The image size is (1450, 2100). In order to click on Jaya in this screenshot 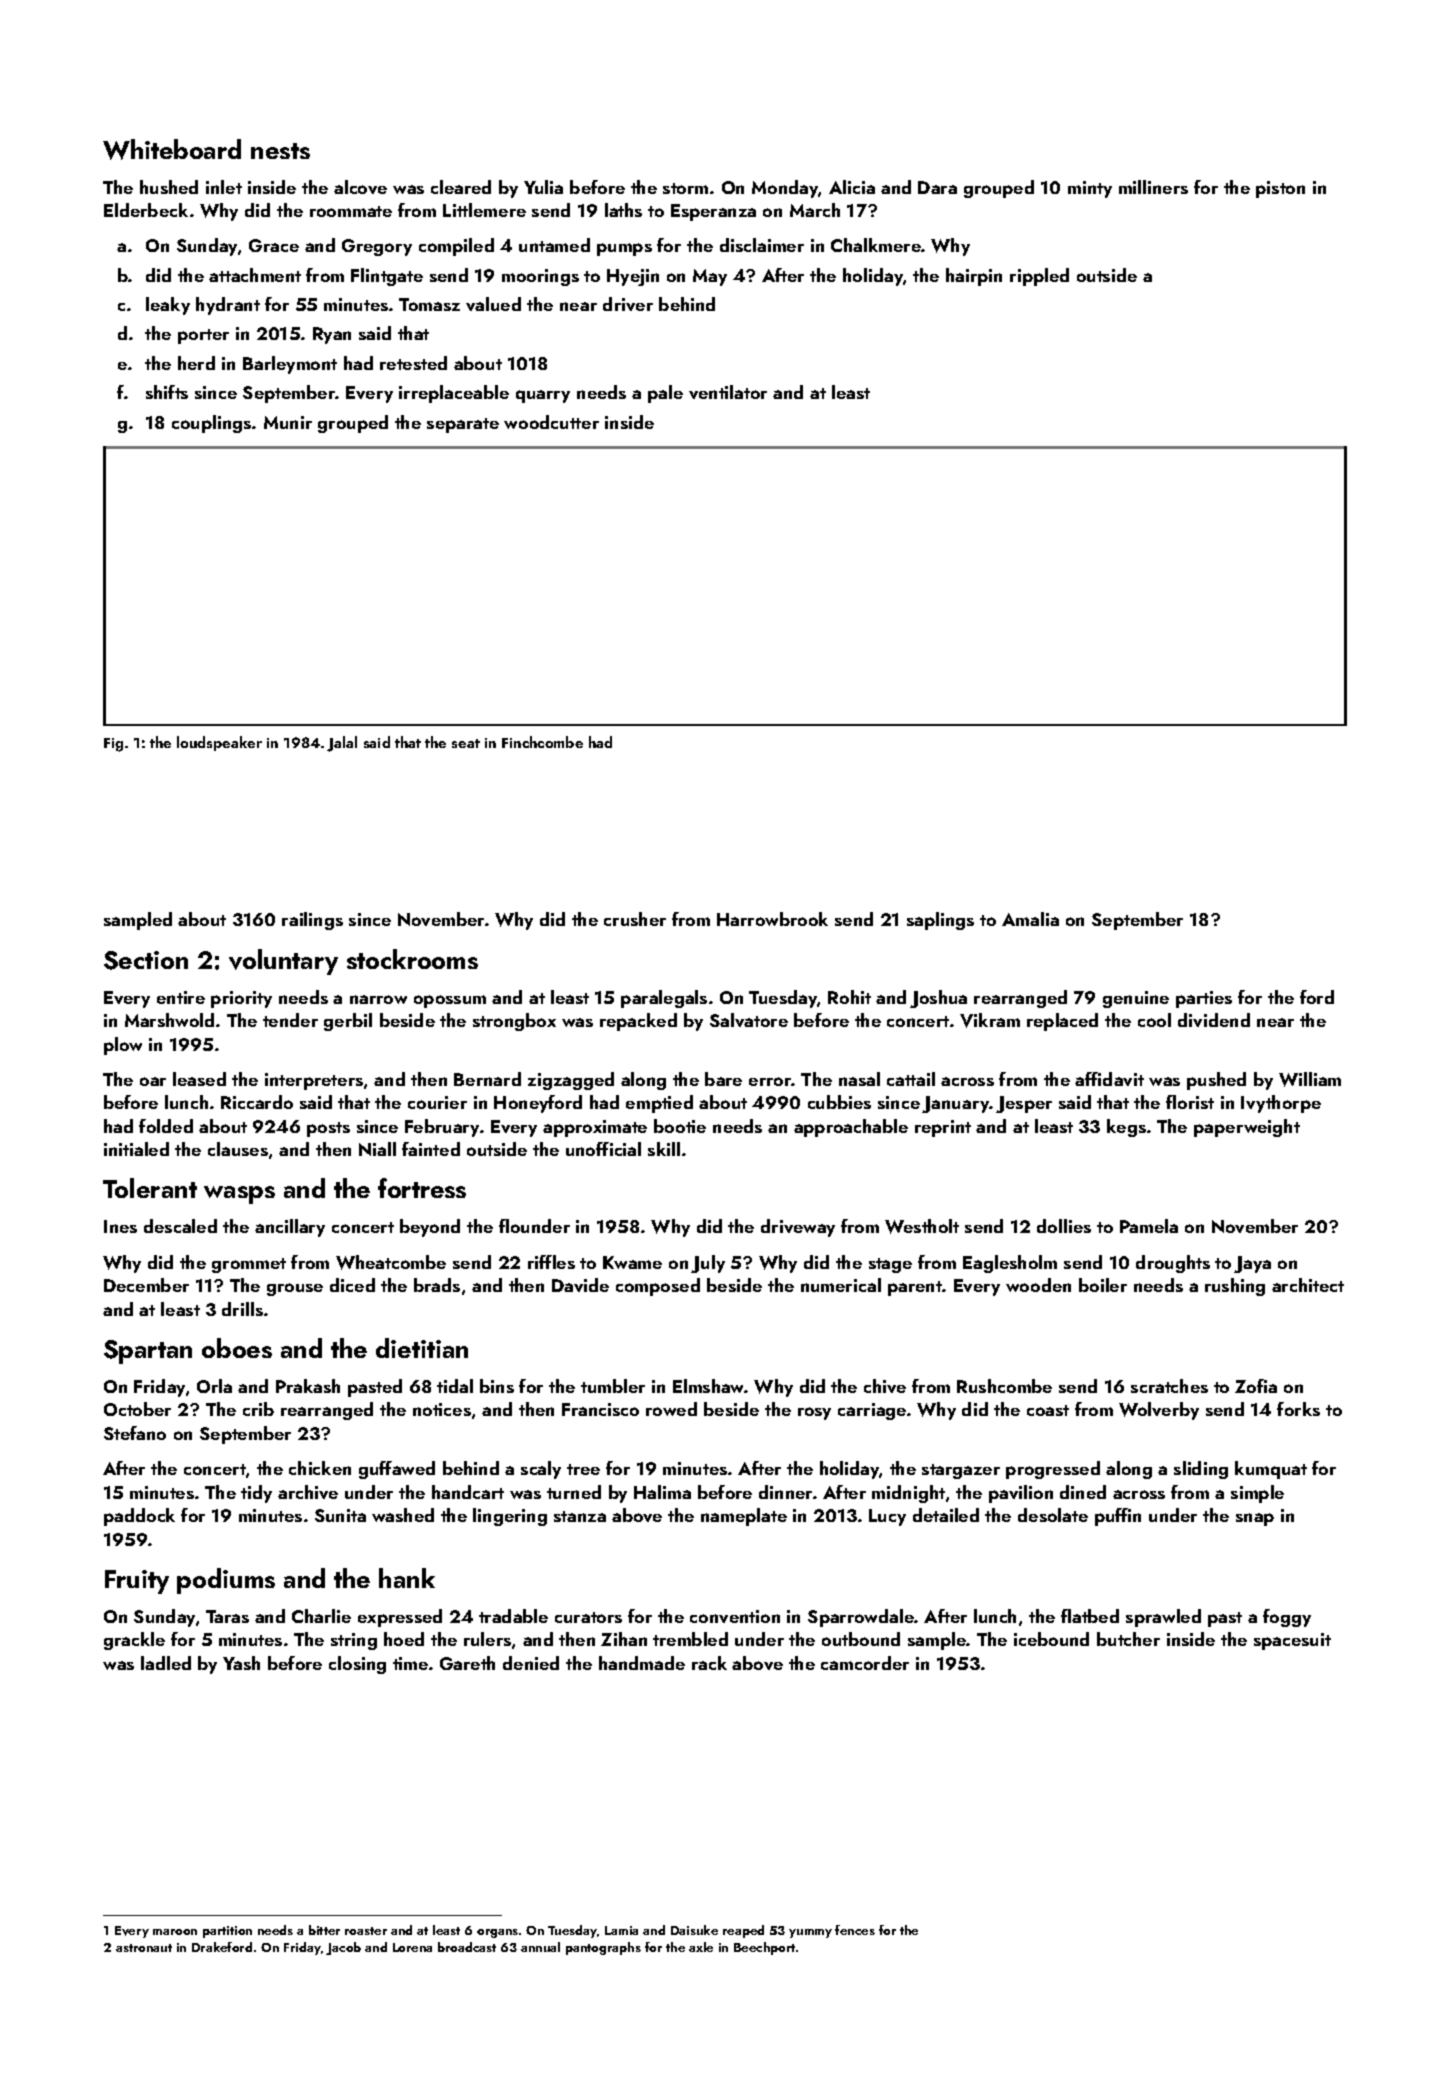, I will do `click(1252, 1264)`.
